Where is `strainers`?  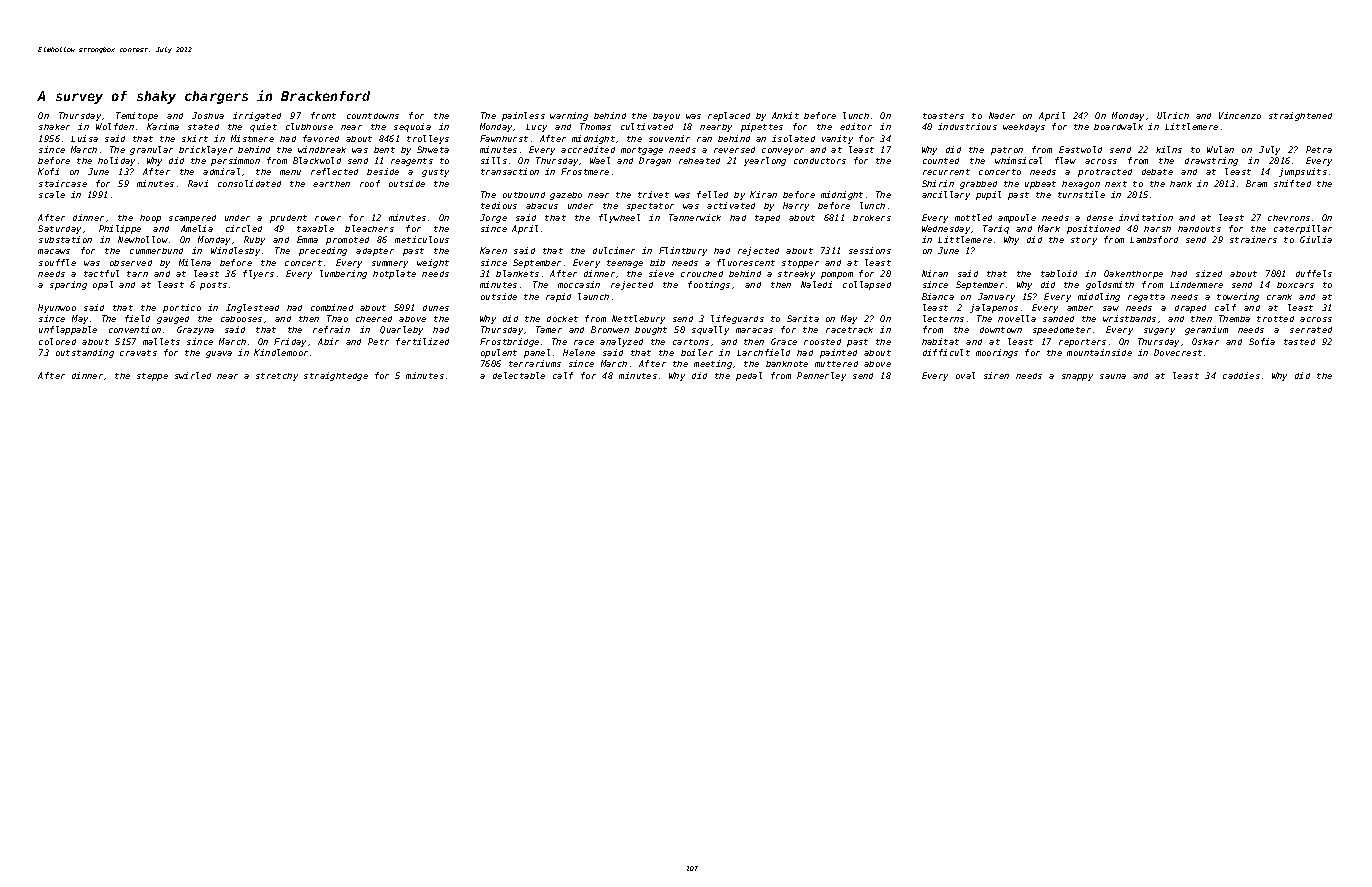
strainers is located at coordinates (1253, 239).
